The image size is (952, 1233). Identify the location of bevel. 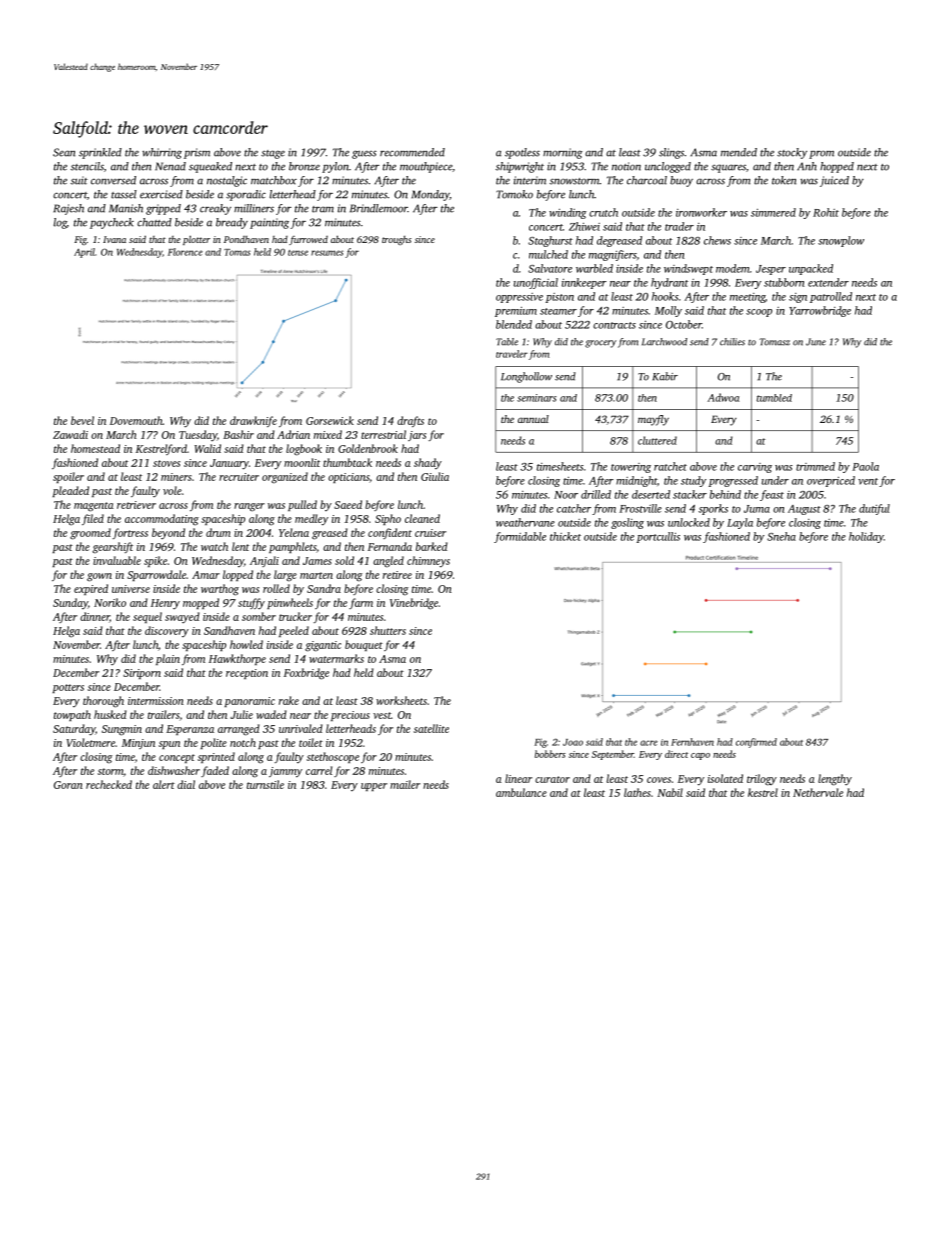
(82, 420).
